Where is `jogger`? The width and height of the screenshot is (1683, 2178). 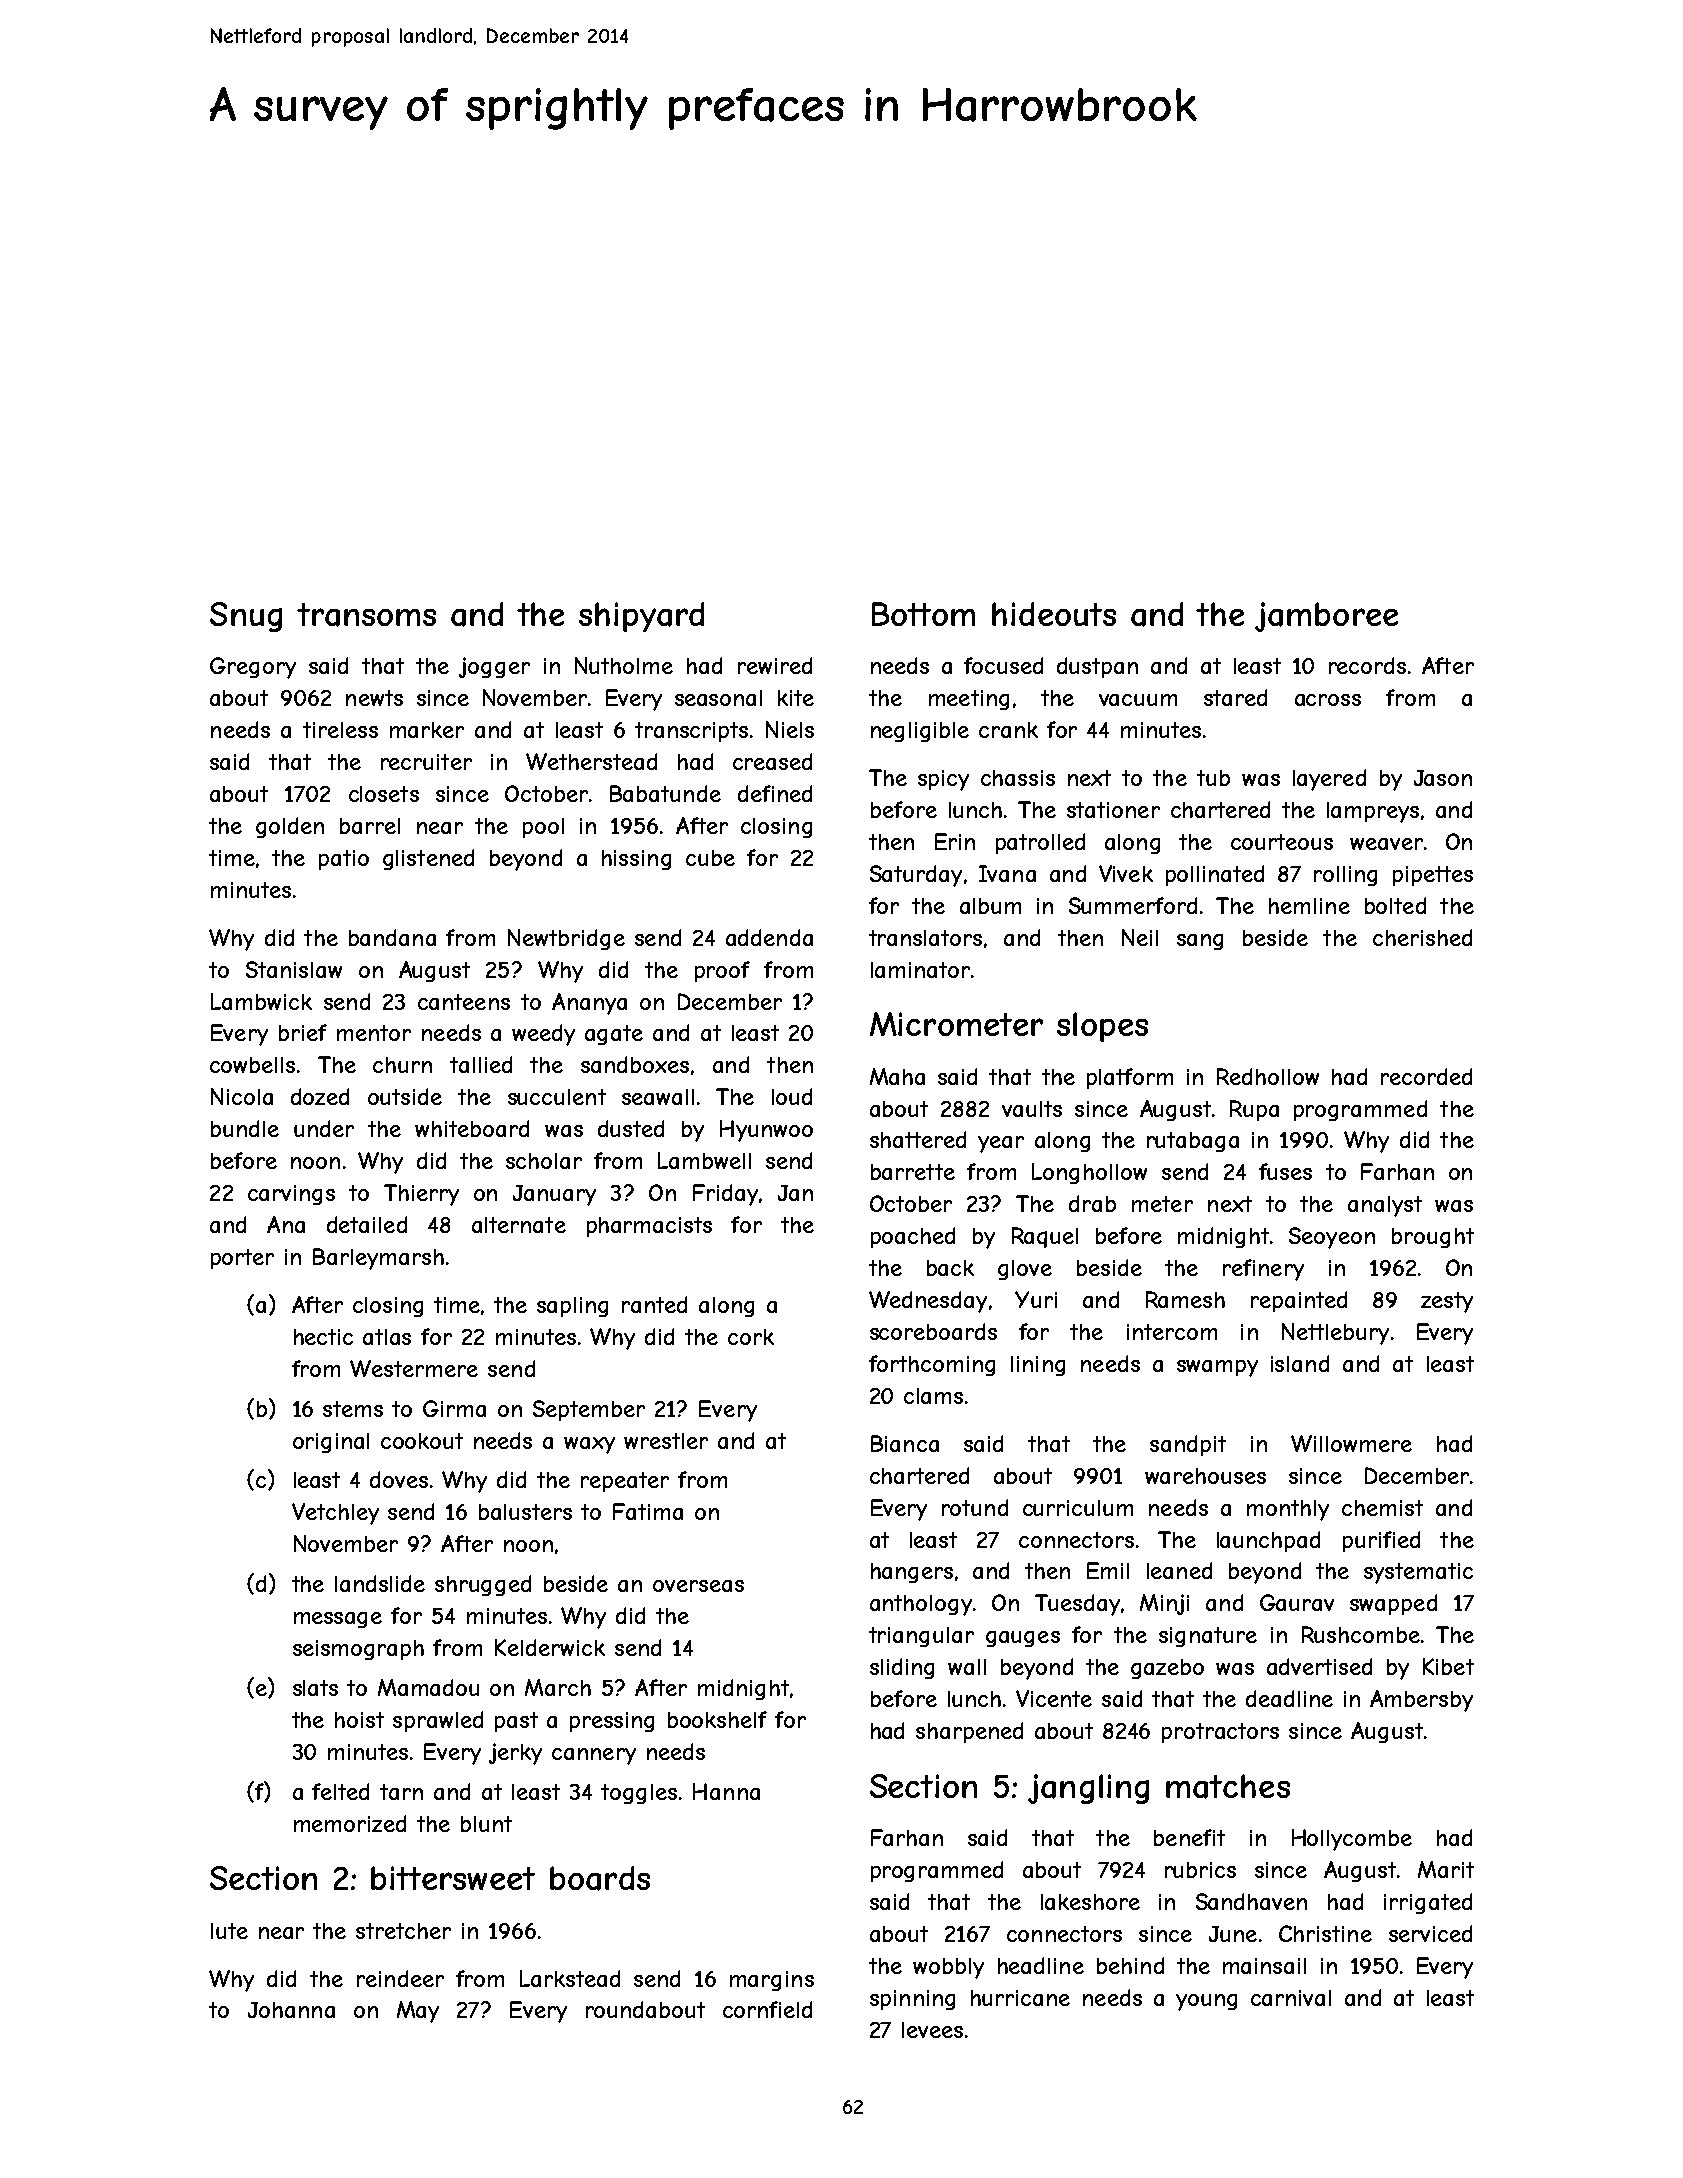 jogger is located at coordinates (494, 667).
